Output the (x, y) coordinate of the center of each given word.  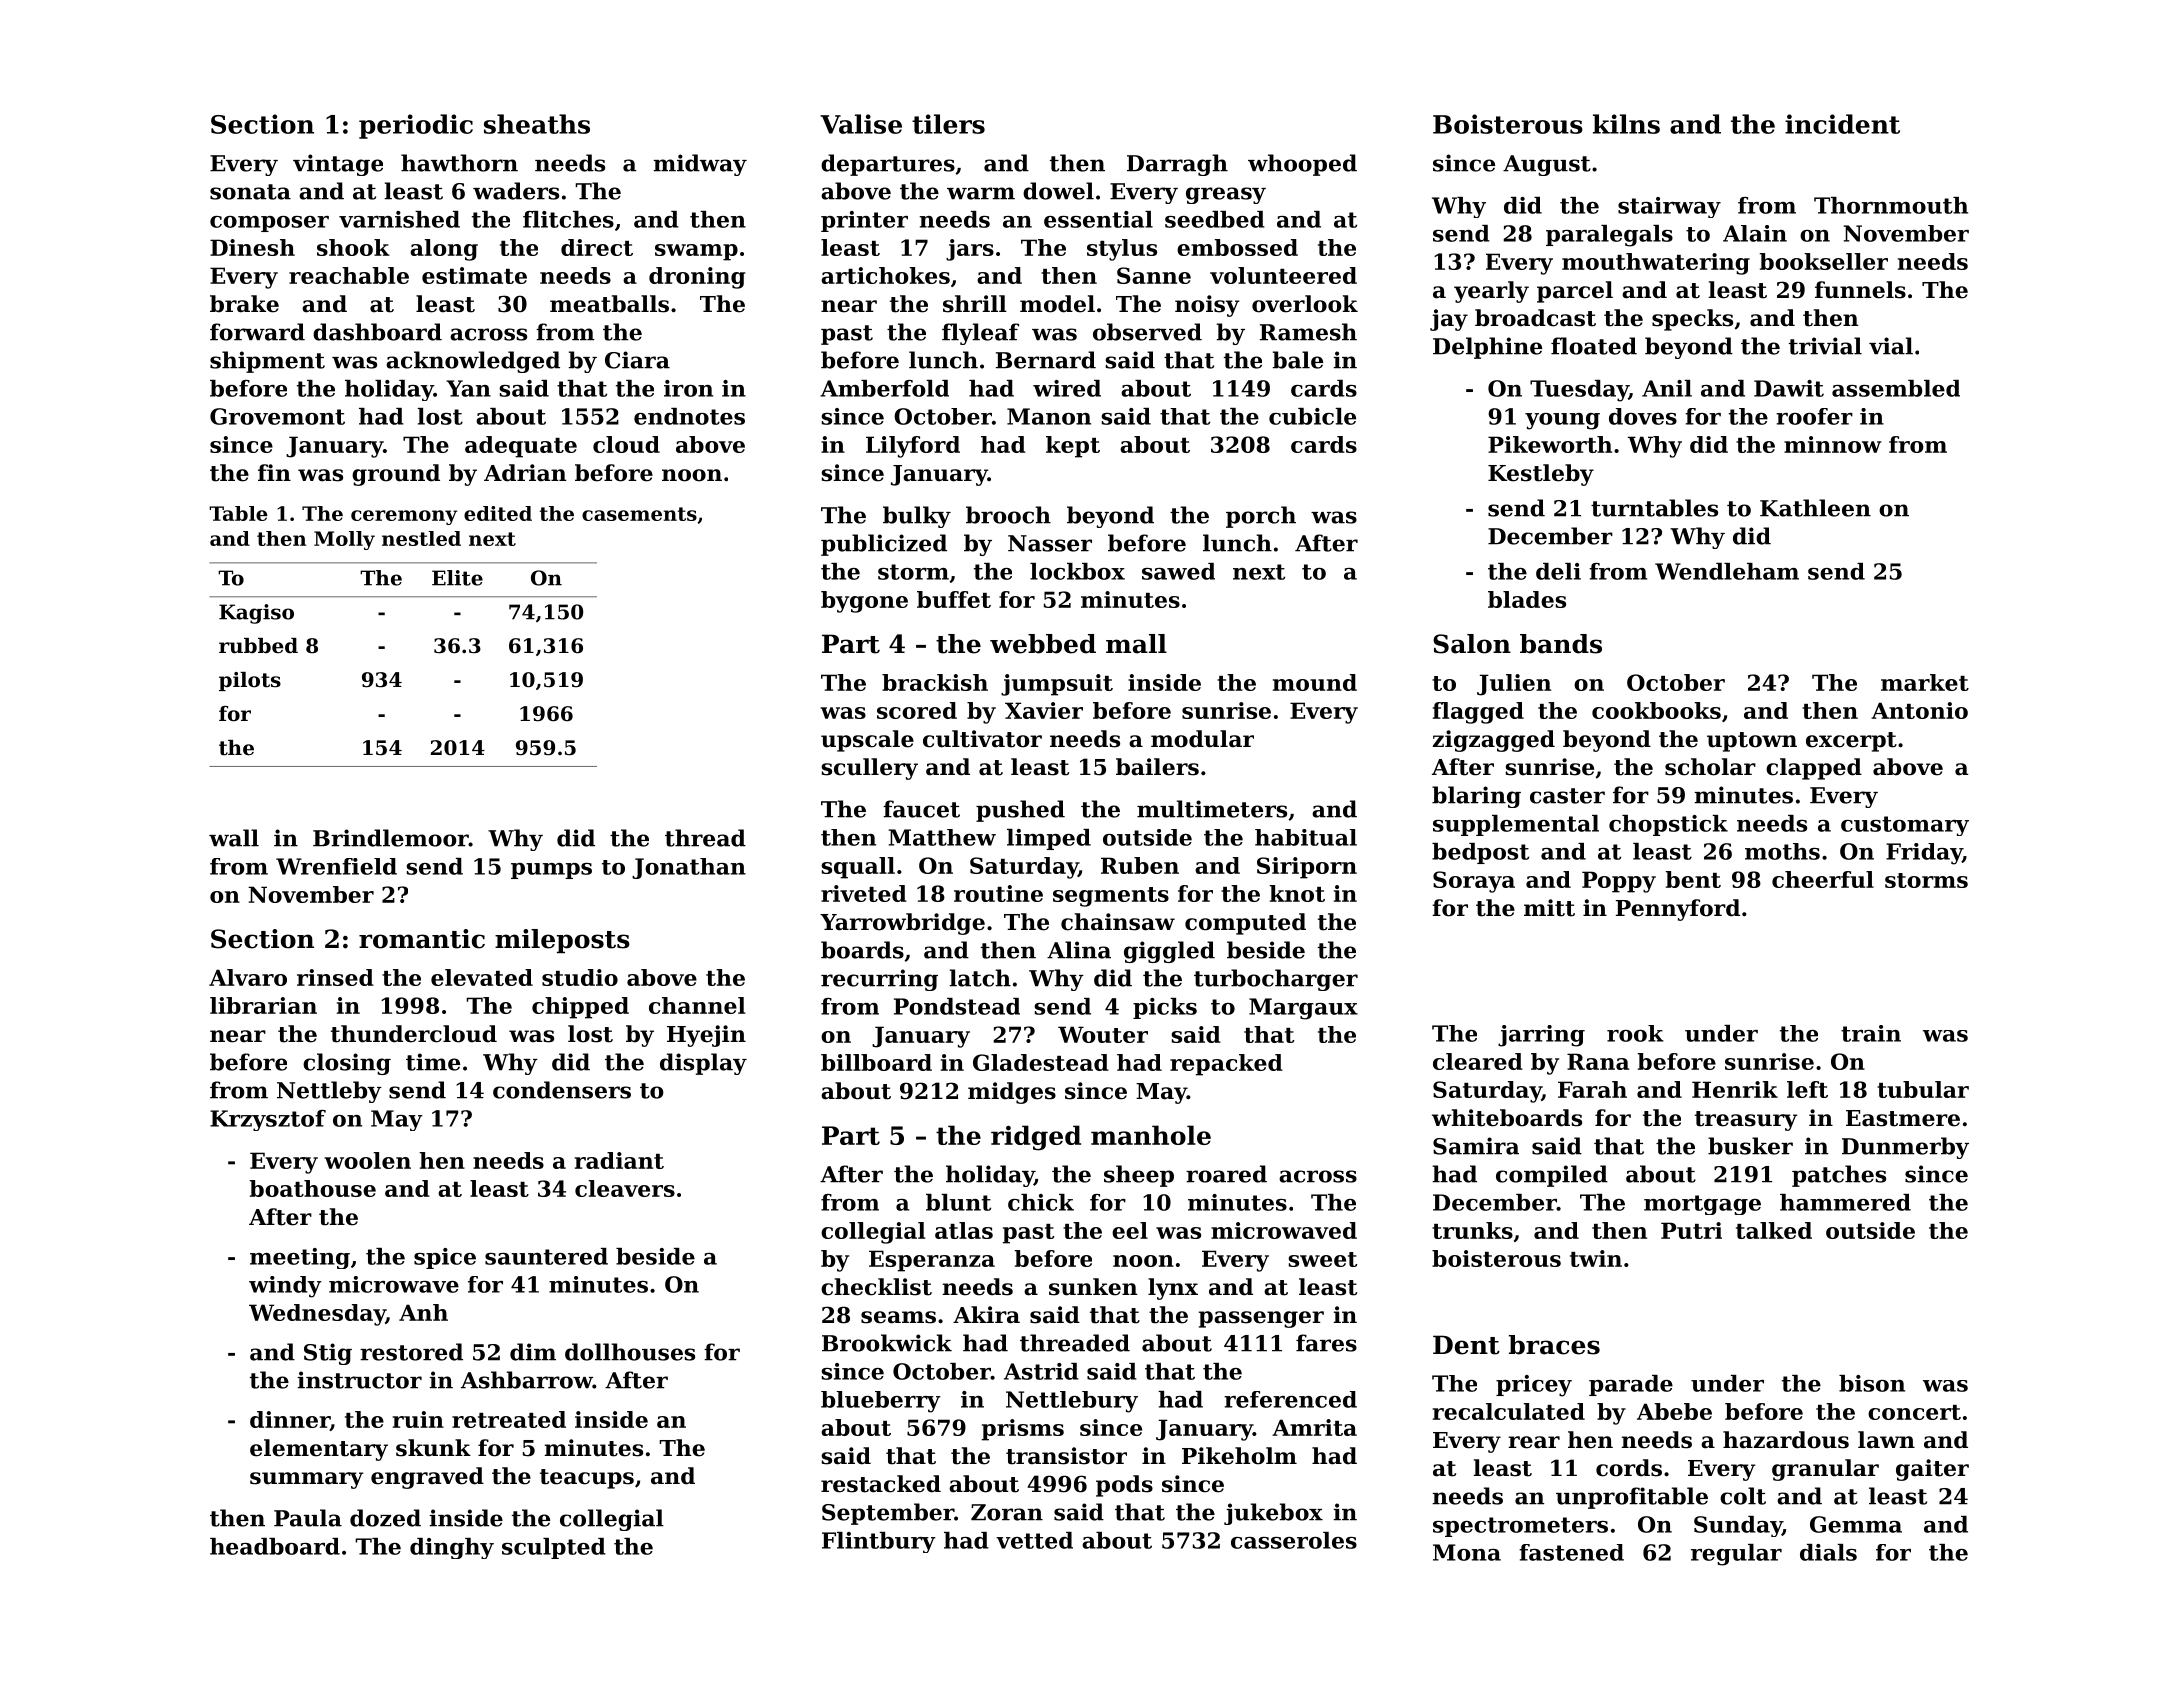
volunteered (1283, 275)
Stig (328, 1354)
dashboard (377, 332)
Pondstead (957, 1006)
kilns (1626, 124)
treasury (1746, 1121)
